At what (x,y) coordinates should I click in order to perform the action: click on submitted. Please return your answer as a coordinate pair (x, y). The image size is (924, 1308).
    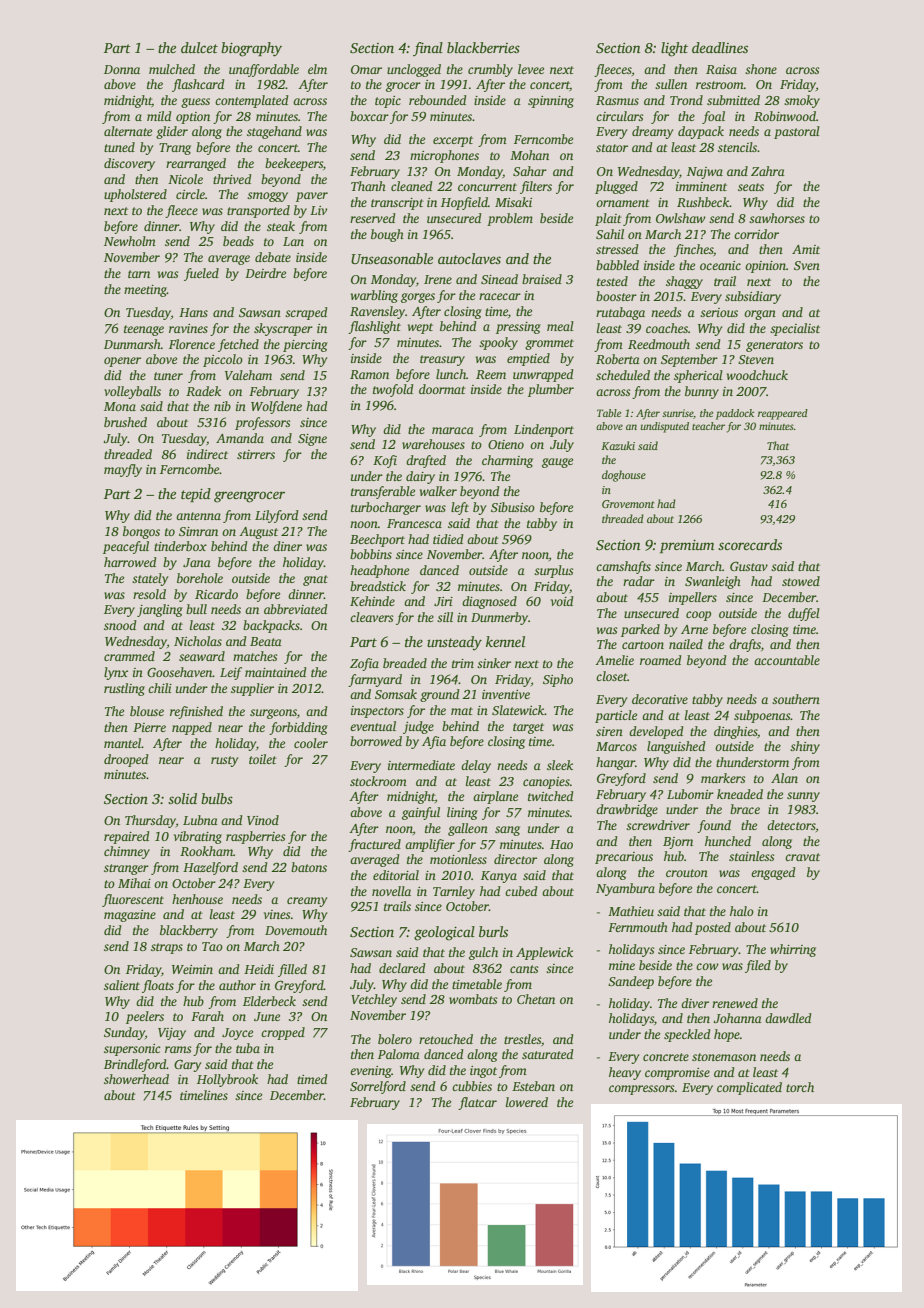
    Looking at the image, I should click on (733, 100).
